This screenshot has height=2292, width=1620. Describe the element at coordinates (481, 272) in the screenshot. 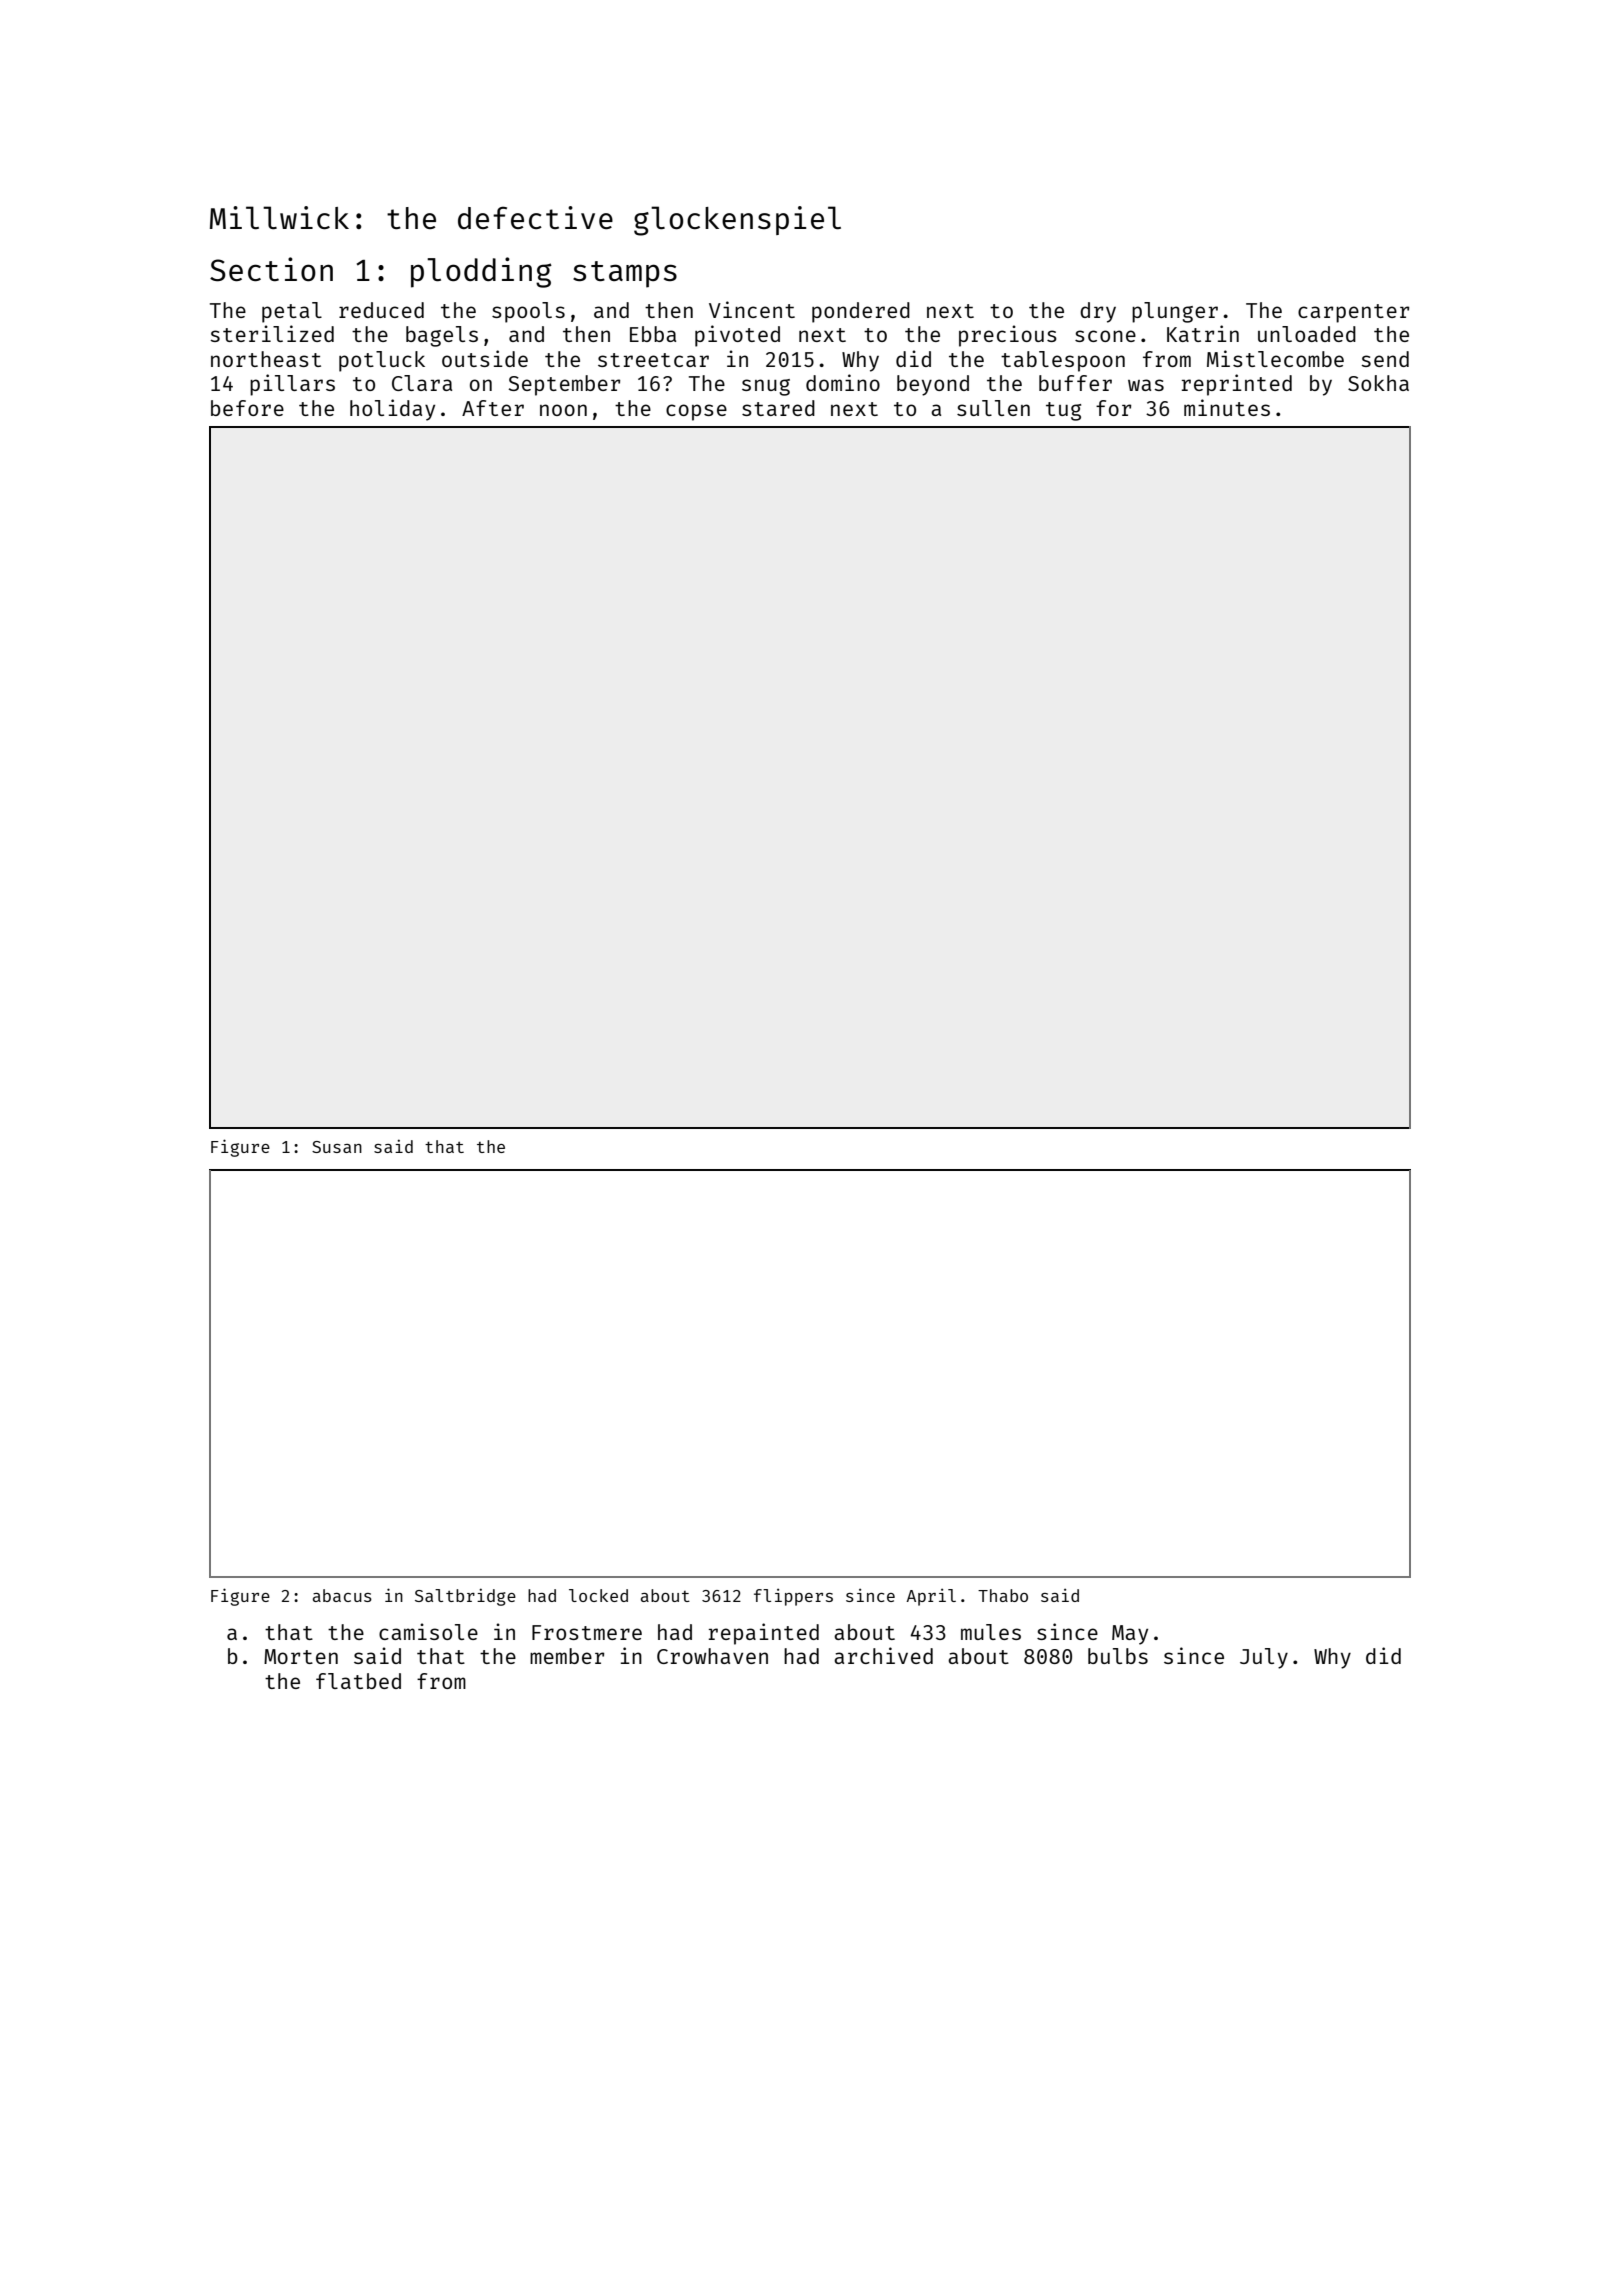

I see `plodding` at that location.
